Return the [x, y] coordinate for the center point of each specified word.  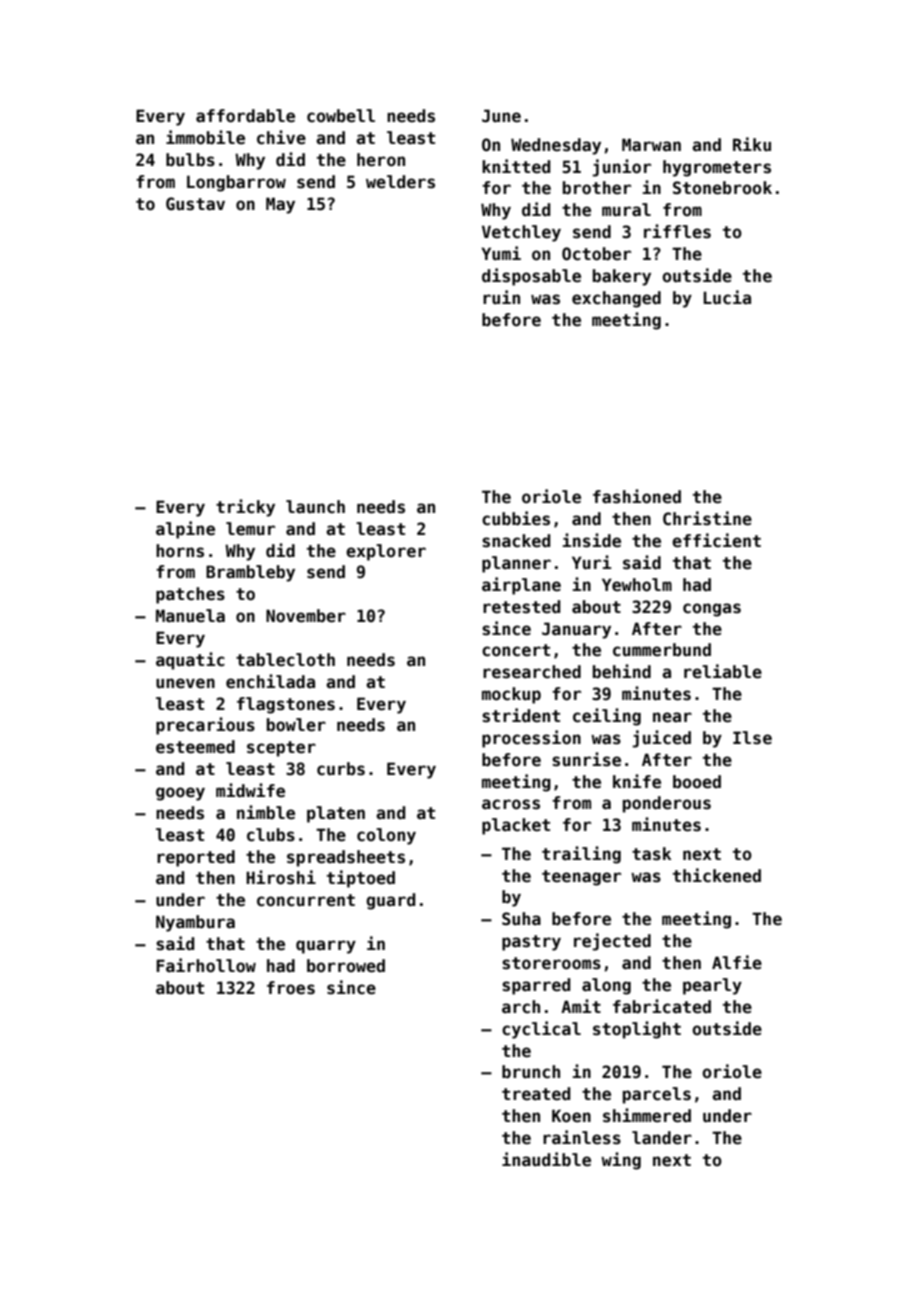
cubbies [516, 518]
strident [521, 715]
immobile [205, 137]
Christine [707, 518]
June [501, 116]
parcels [657, 1095]
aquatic [190, 661]
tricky [245, 508]
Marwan [651, 145]
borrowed [346, 966]
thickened [717, 875]
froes [291, 988]
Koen [571, 1116]
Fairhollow [206, 965]
